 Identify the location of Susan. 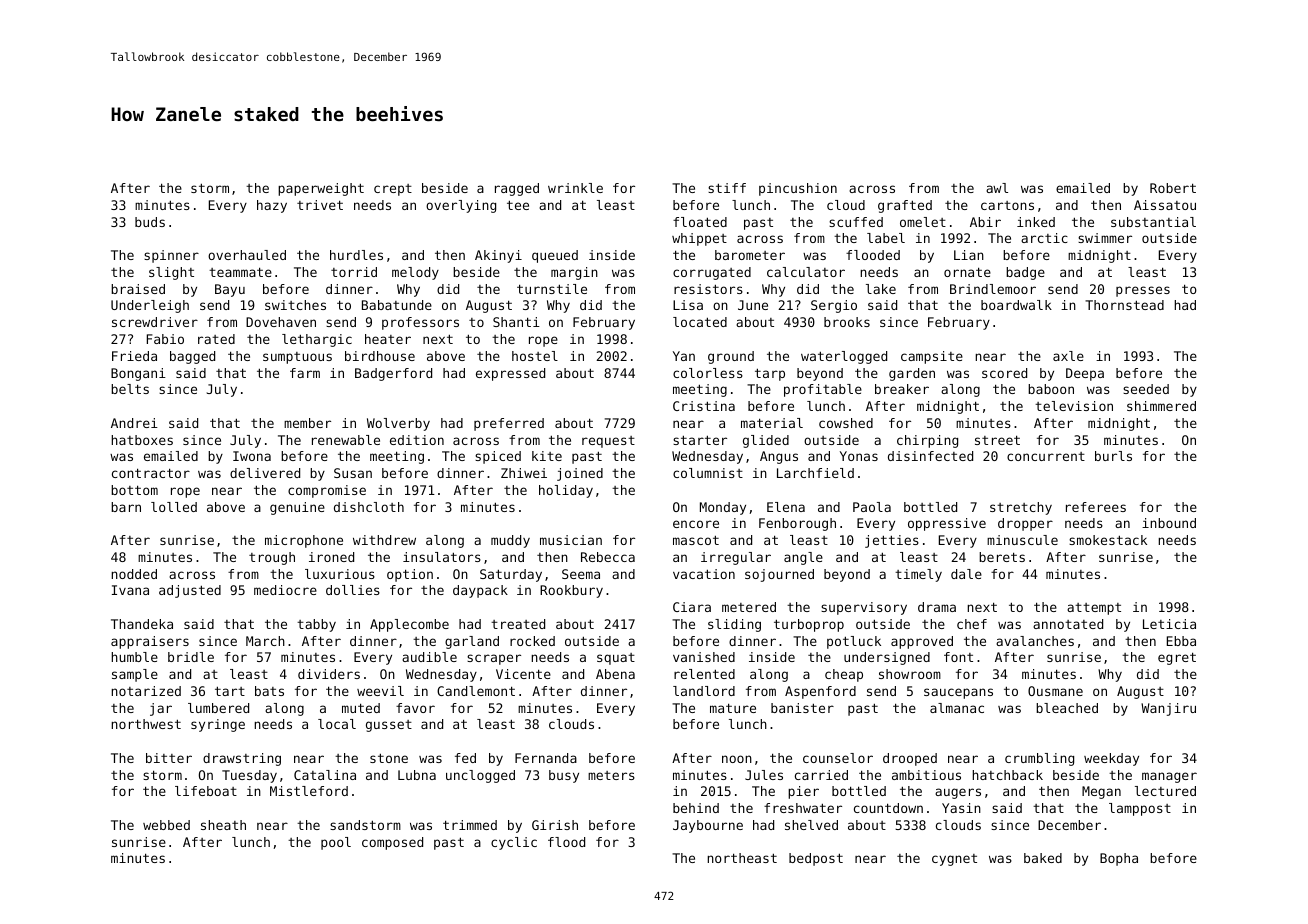
(353, 473).
